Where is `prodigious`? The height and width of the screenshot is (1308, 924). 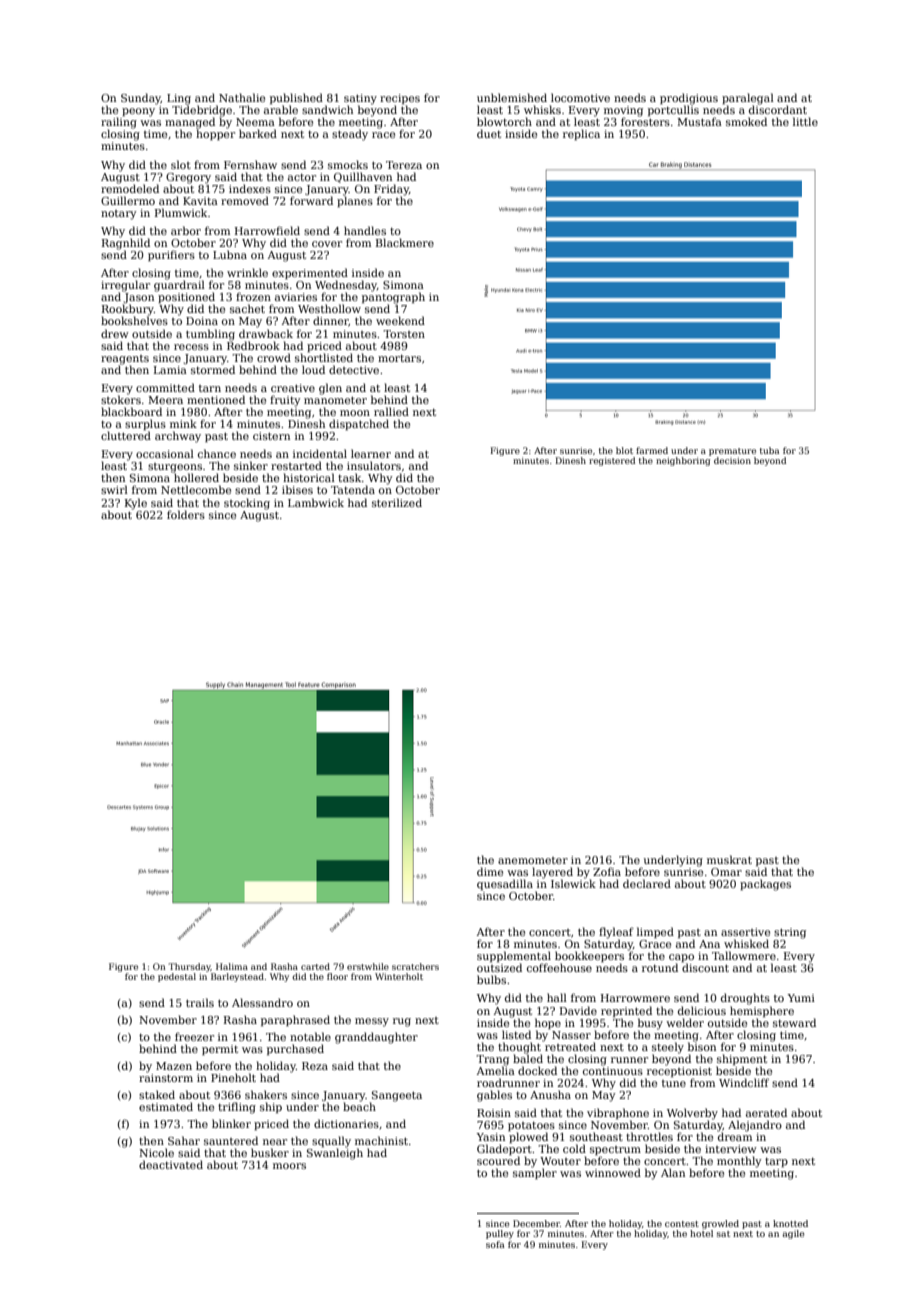
prodigious is located at coordinates (689, 99).
